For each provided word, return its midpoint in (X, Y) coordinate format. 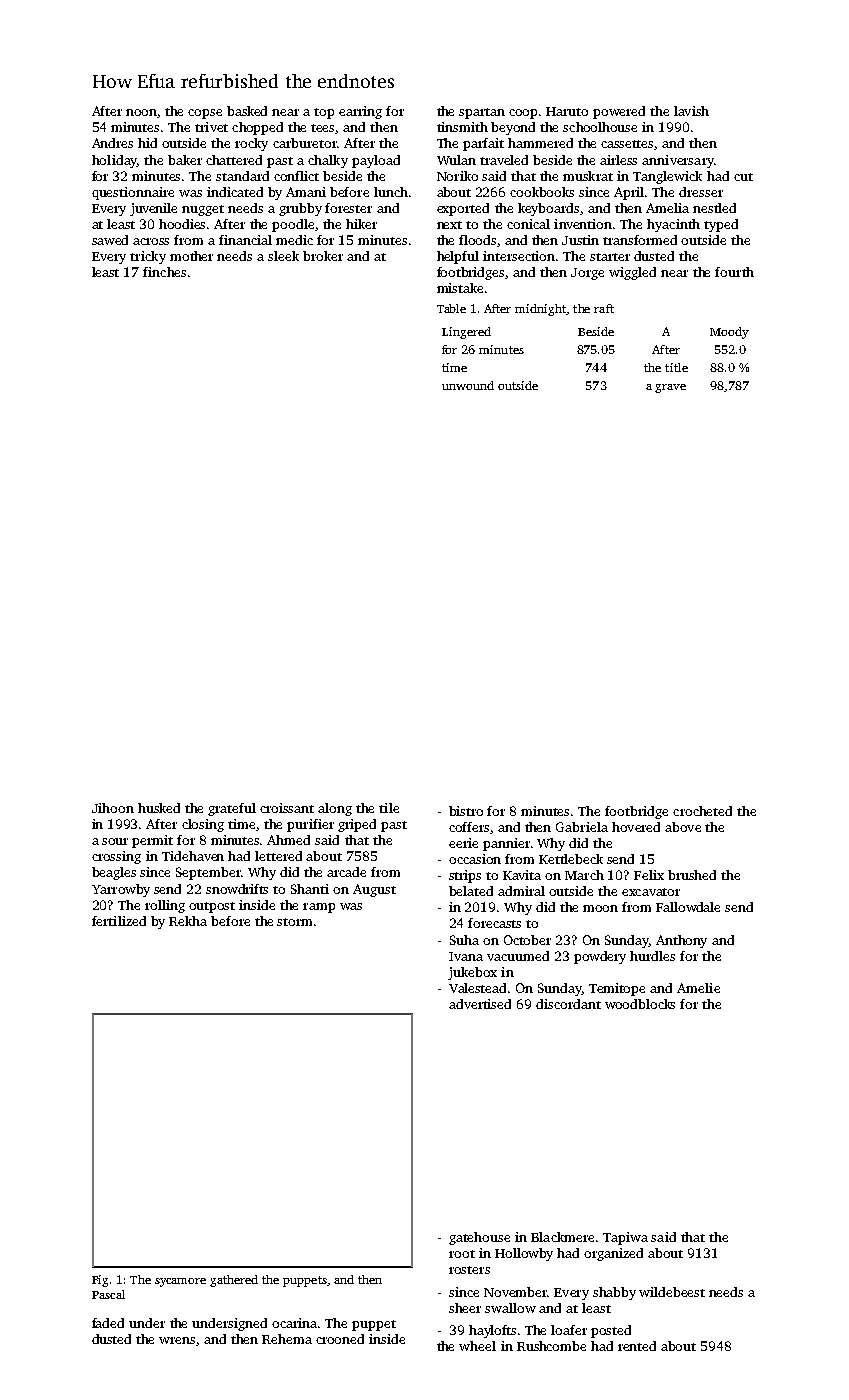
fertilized (119, 921)
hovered (636, 827)
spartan (482, 113)
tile (389, 808)
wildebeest (672, 1292)
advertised (480, 1004)
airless (618, 160)
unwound (468, 385)
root (462, 1254)
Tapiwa (625, 1238)
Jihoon (113, 808)
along (335, 809)
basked (247, 111)
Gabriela (582, 827)
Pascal (108, 1294)
